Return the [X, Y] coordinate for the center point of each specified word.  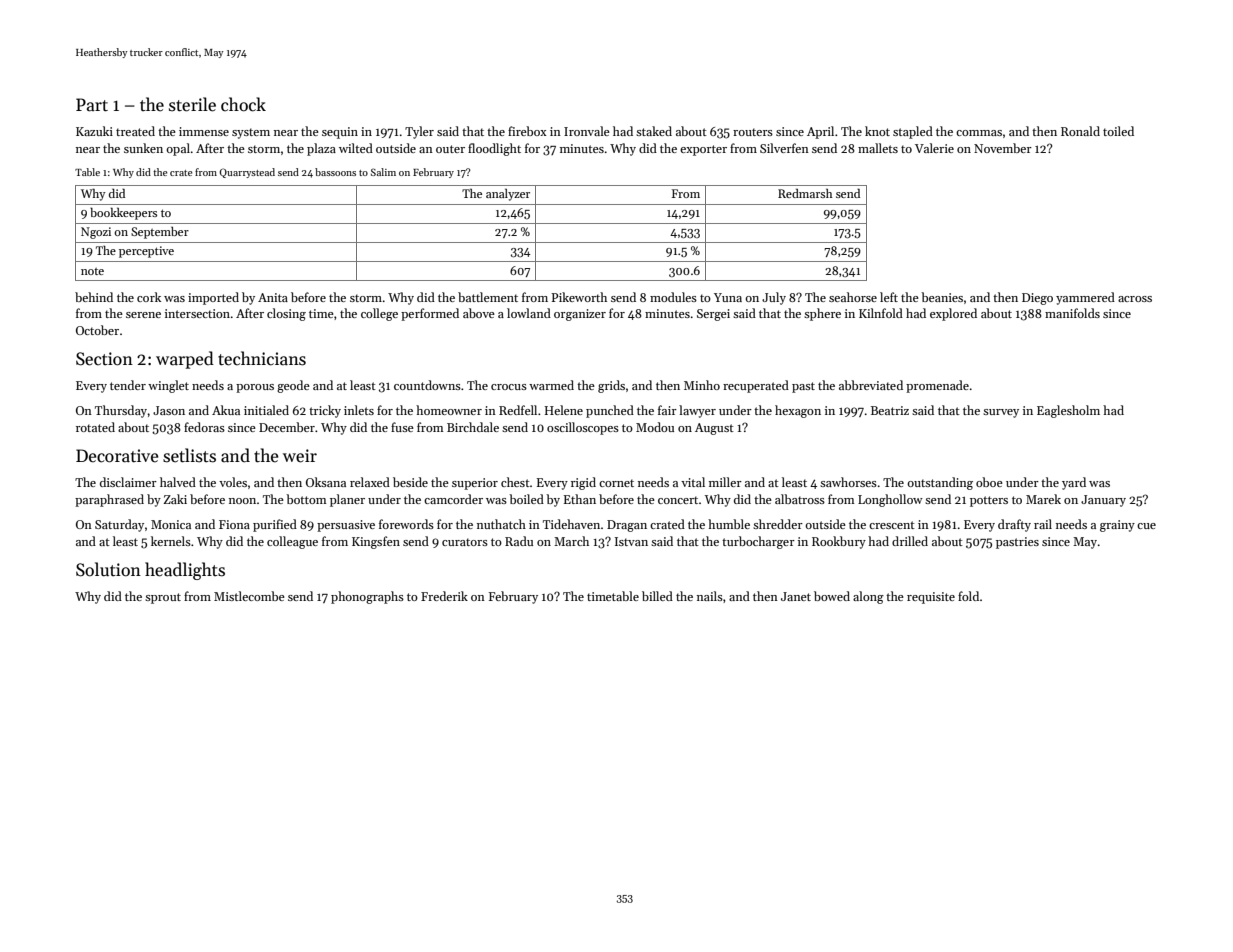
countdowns [427, 385]
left [889, 297]
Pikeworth [579, 297]
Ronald [1080, 131]
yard [1074, 483]
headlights [185, 571]
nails [710, 596]
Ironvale [587, 131]
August [714, 429]
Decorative [117, 456]
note [92, 271]
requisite [931, 598]
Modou [655, 427]
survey [1001, 413]
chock [243, 104]
